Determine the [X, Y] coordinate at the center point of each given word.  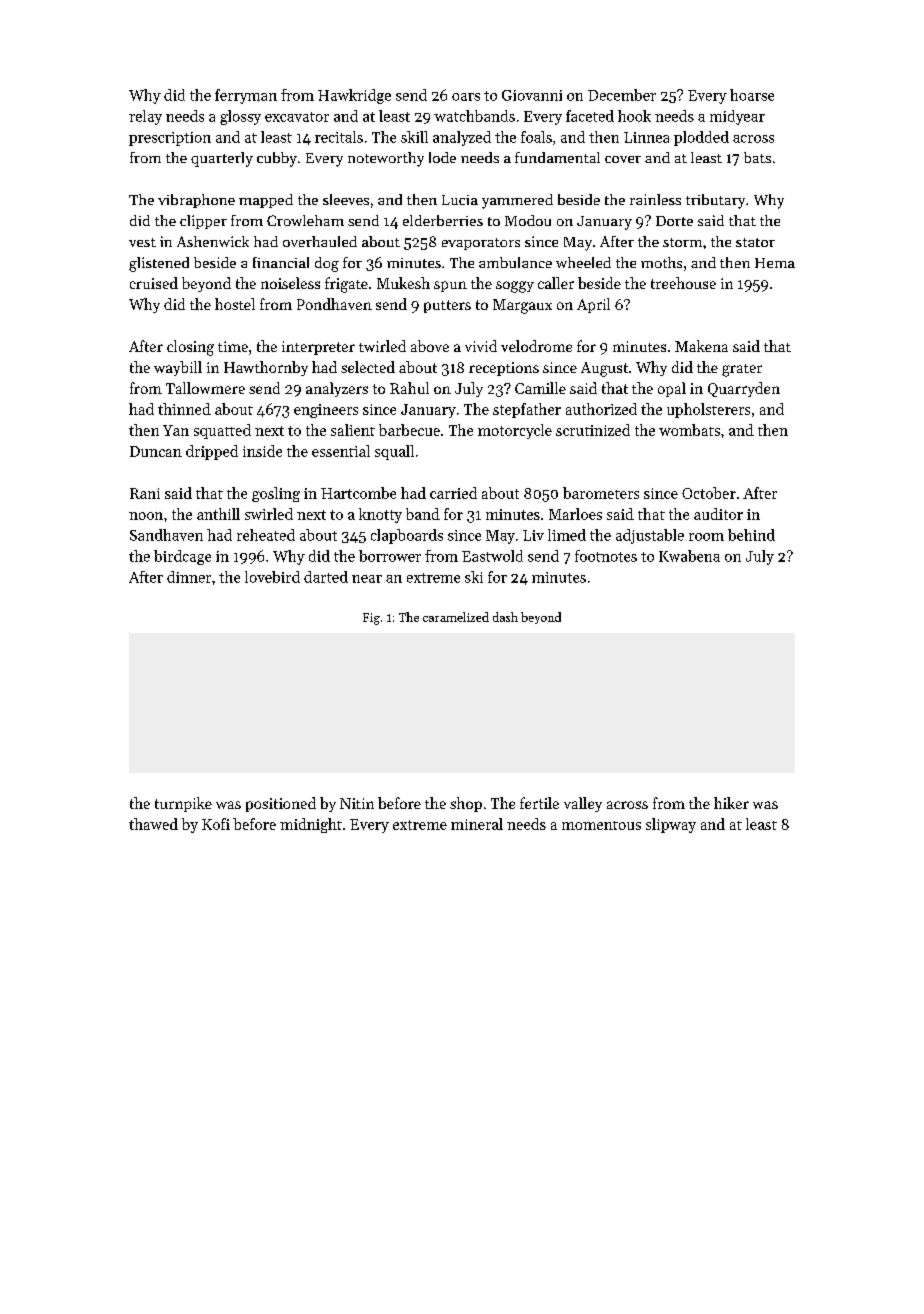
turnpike [183, 804]
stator [755, 242]
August [604, 369]
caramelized [456, 617]
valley [583, 804]
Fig [371, 619]
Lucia [460, 200]
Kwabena [689, 556]
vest [142, 242]
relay [145, 117]
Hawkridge [354, 96]
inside [262, 451]
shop [466, 804]
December [622, 95]
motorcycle [515, 431]
